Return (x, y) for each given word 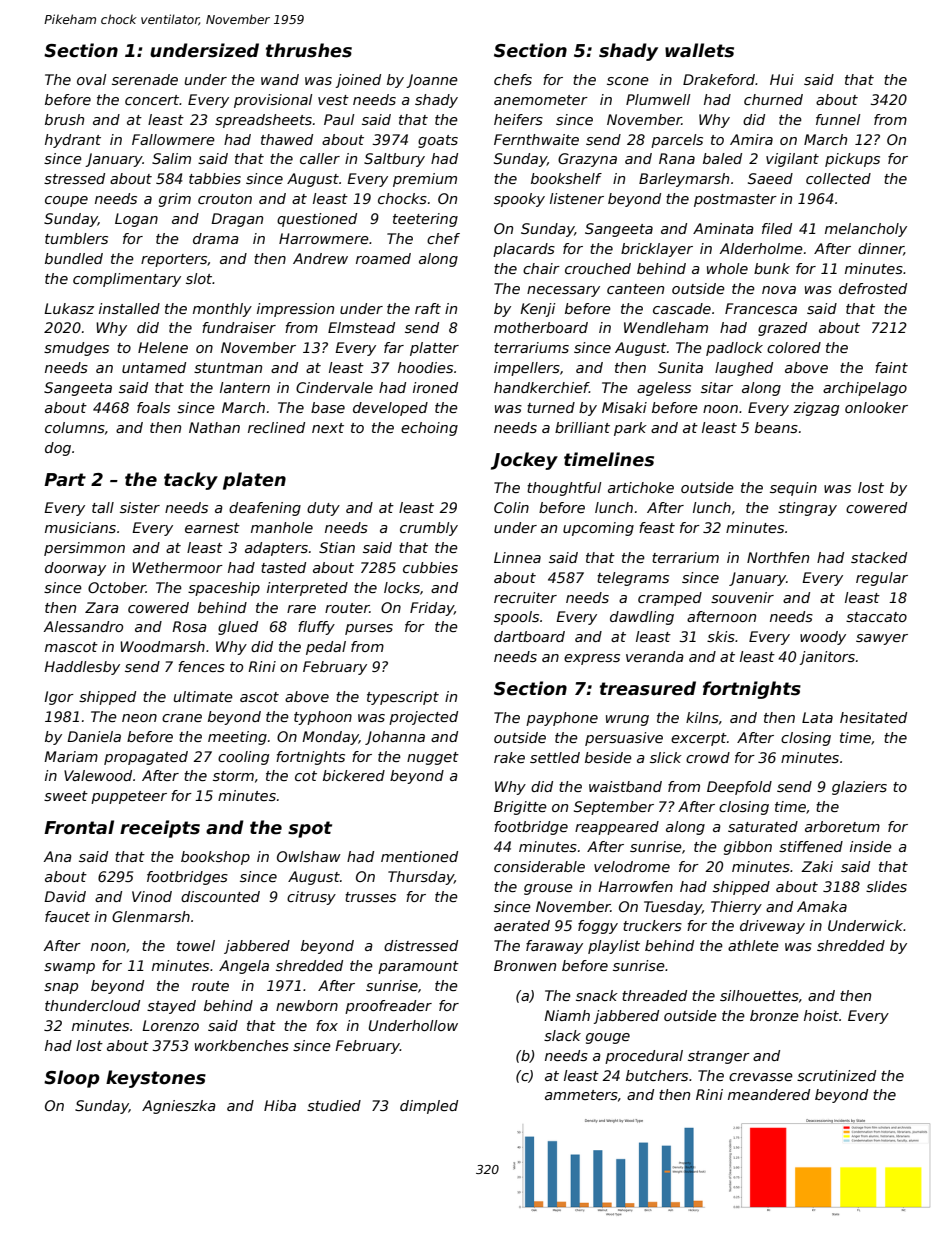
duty (323, 509)
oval (92, 79)
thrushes (309, 50)
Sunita (680, 367)
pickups (852, 160)
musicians (80, 527)
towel (196, 945)
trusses (370, 897)
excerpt (699, 739)
